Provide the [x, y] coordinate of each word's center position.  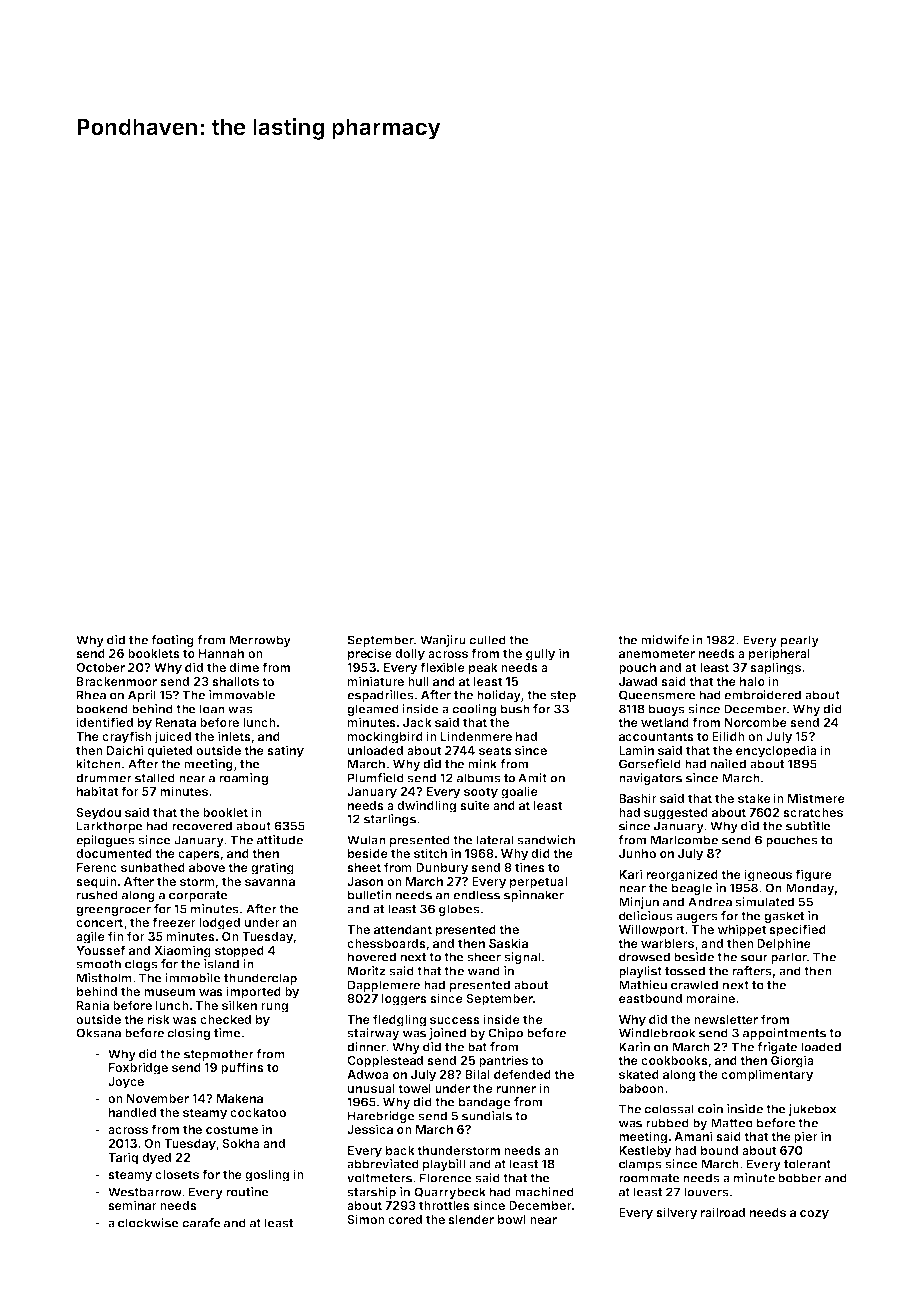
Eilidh [728, 736]
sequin [96, 882]
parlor [789, 958]
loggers [404, 1000]
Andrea [710, 902]
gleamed [373, 710]
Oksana [98, 1033]
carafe [201, 1223]
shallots [235, 681]
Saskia [508, 943]
